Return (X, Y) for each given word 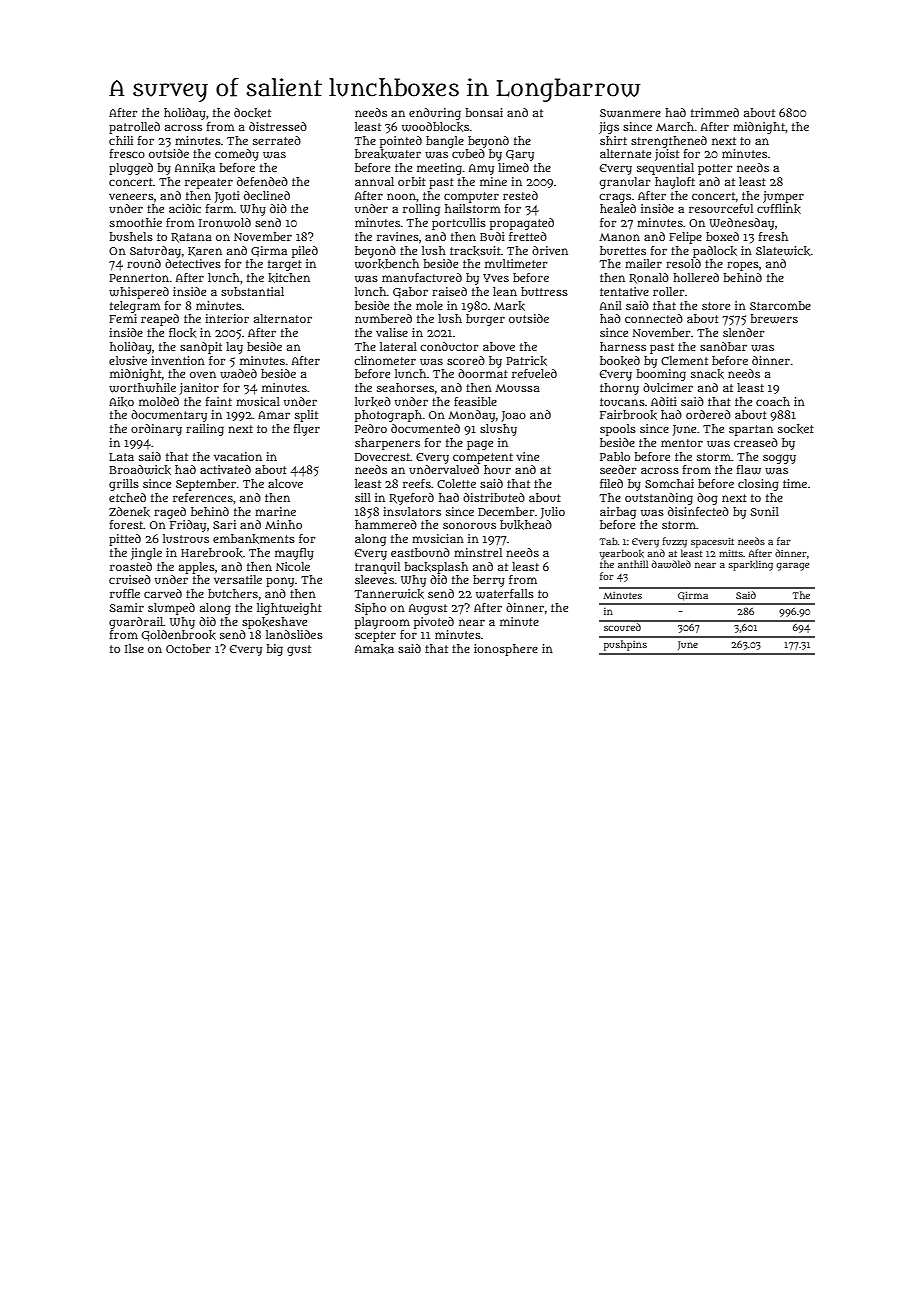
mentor (682, 443)
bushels (131, 236)
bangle (445, 142)
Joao (513, 416)
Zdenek (129, 512)
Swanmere (630, 113)
